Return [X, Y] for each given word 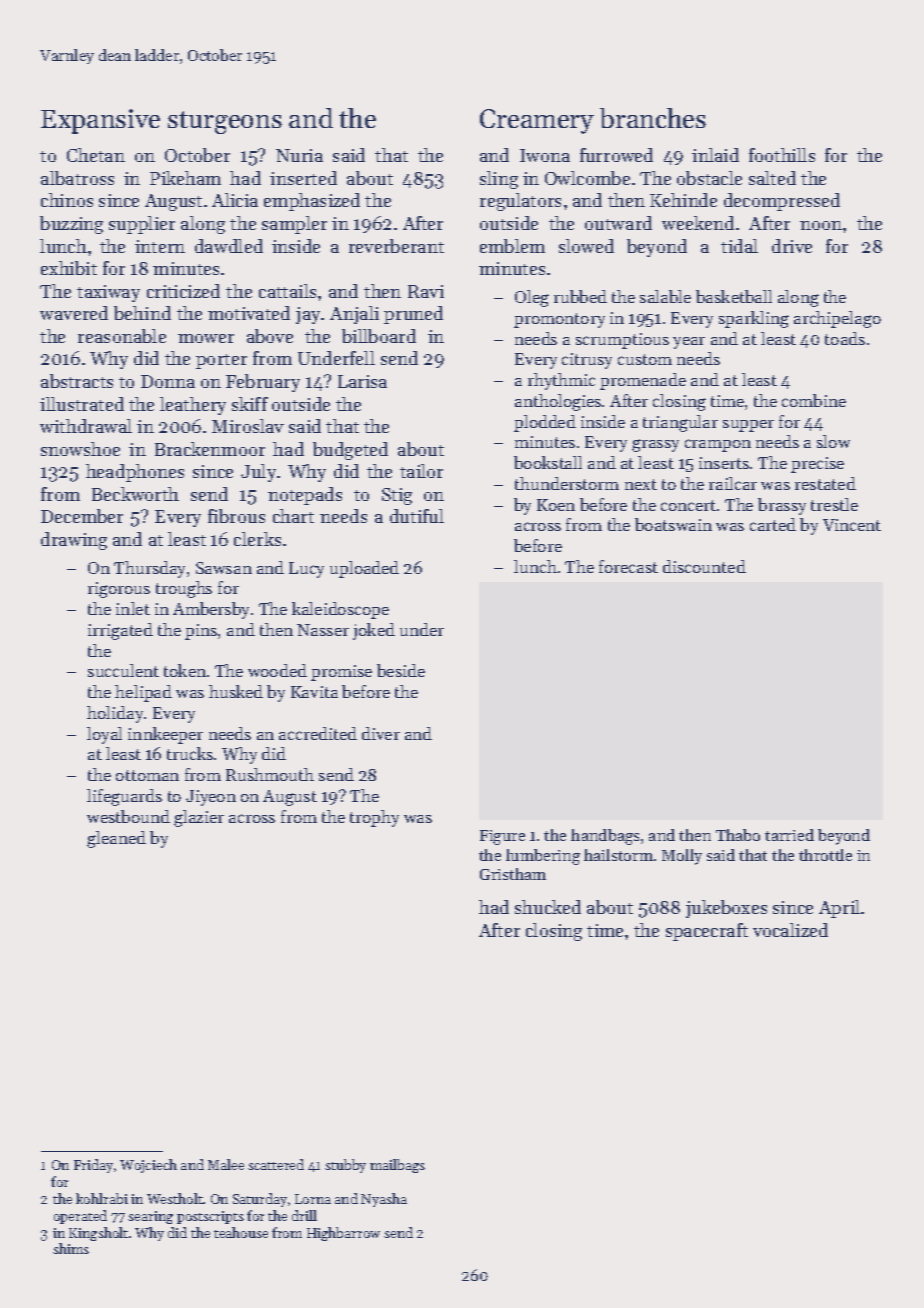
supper [748, 426]
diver [381, 733]
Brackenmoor [210, 449]
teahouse [241, 1232]
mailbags [397, 1166]
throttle [825, 855]
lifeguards [124, 797]
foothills [782, 155]
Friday [93, 1166]
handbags [605, 837]
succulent [123, 670]
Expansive [100, 121]
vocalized [790, 930]
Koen [556, 505]
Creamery [537, 121]
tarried [789, 835]
